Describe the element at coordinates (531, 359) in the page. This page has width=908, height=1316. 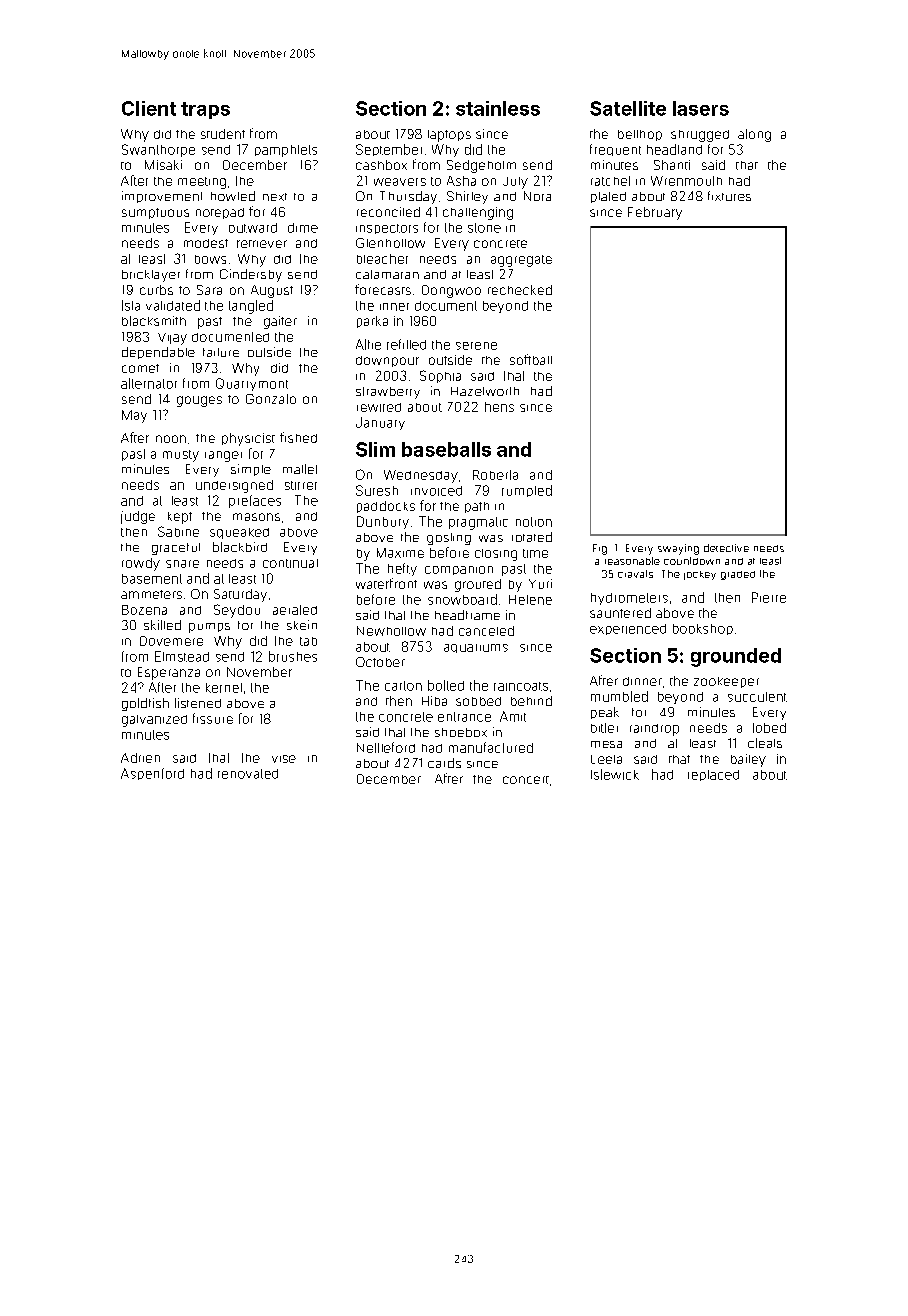
I see `softball` at that location.
